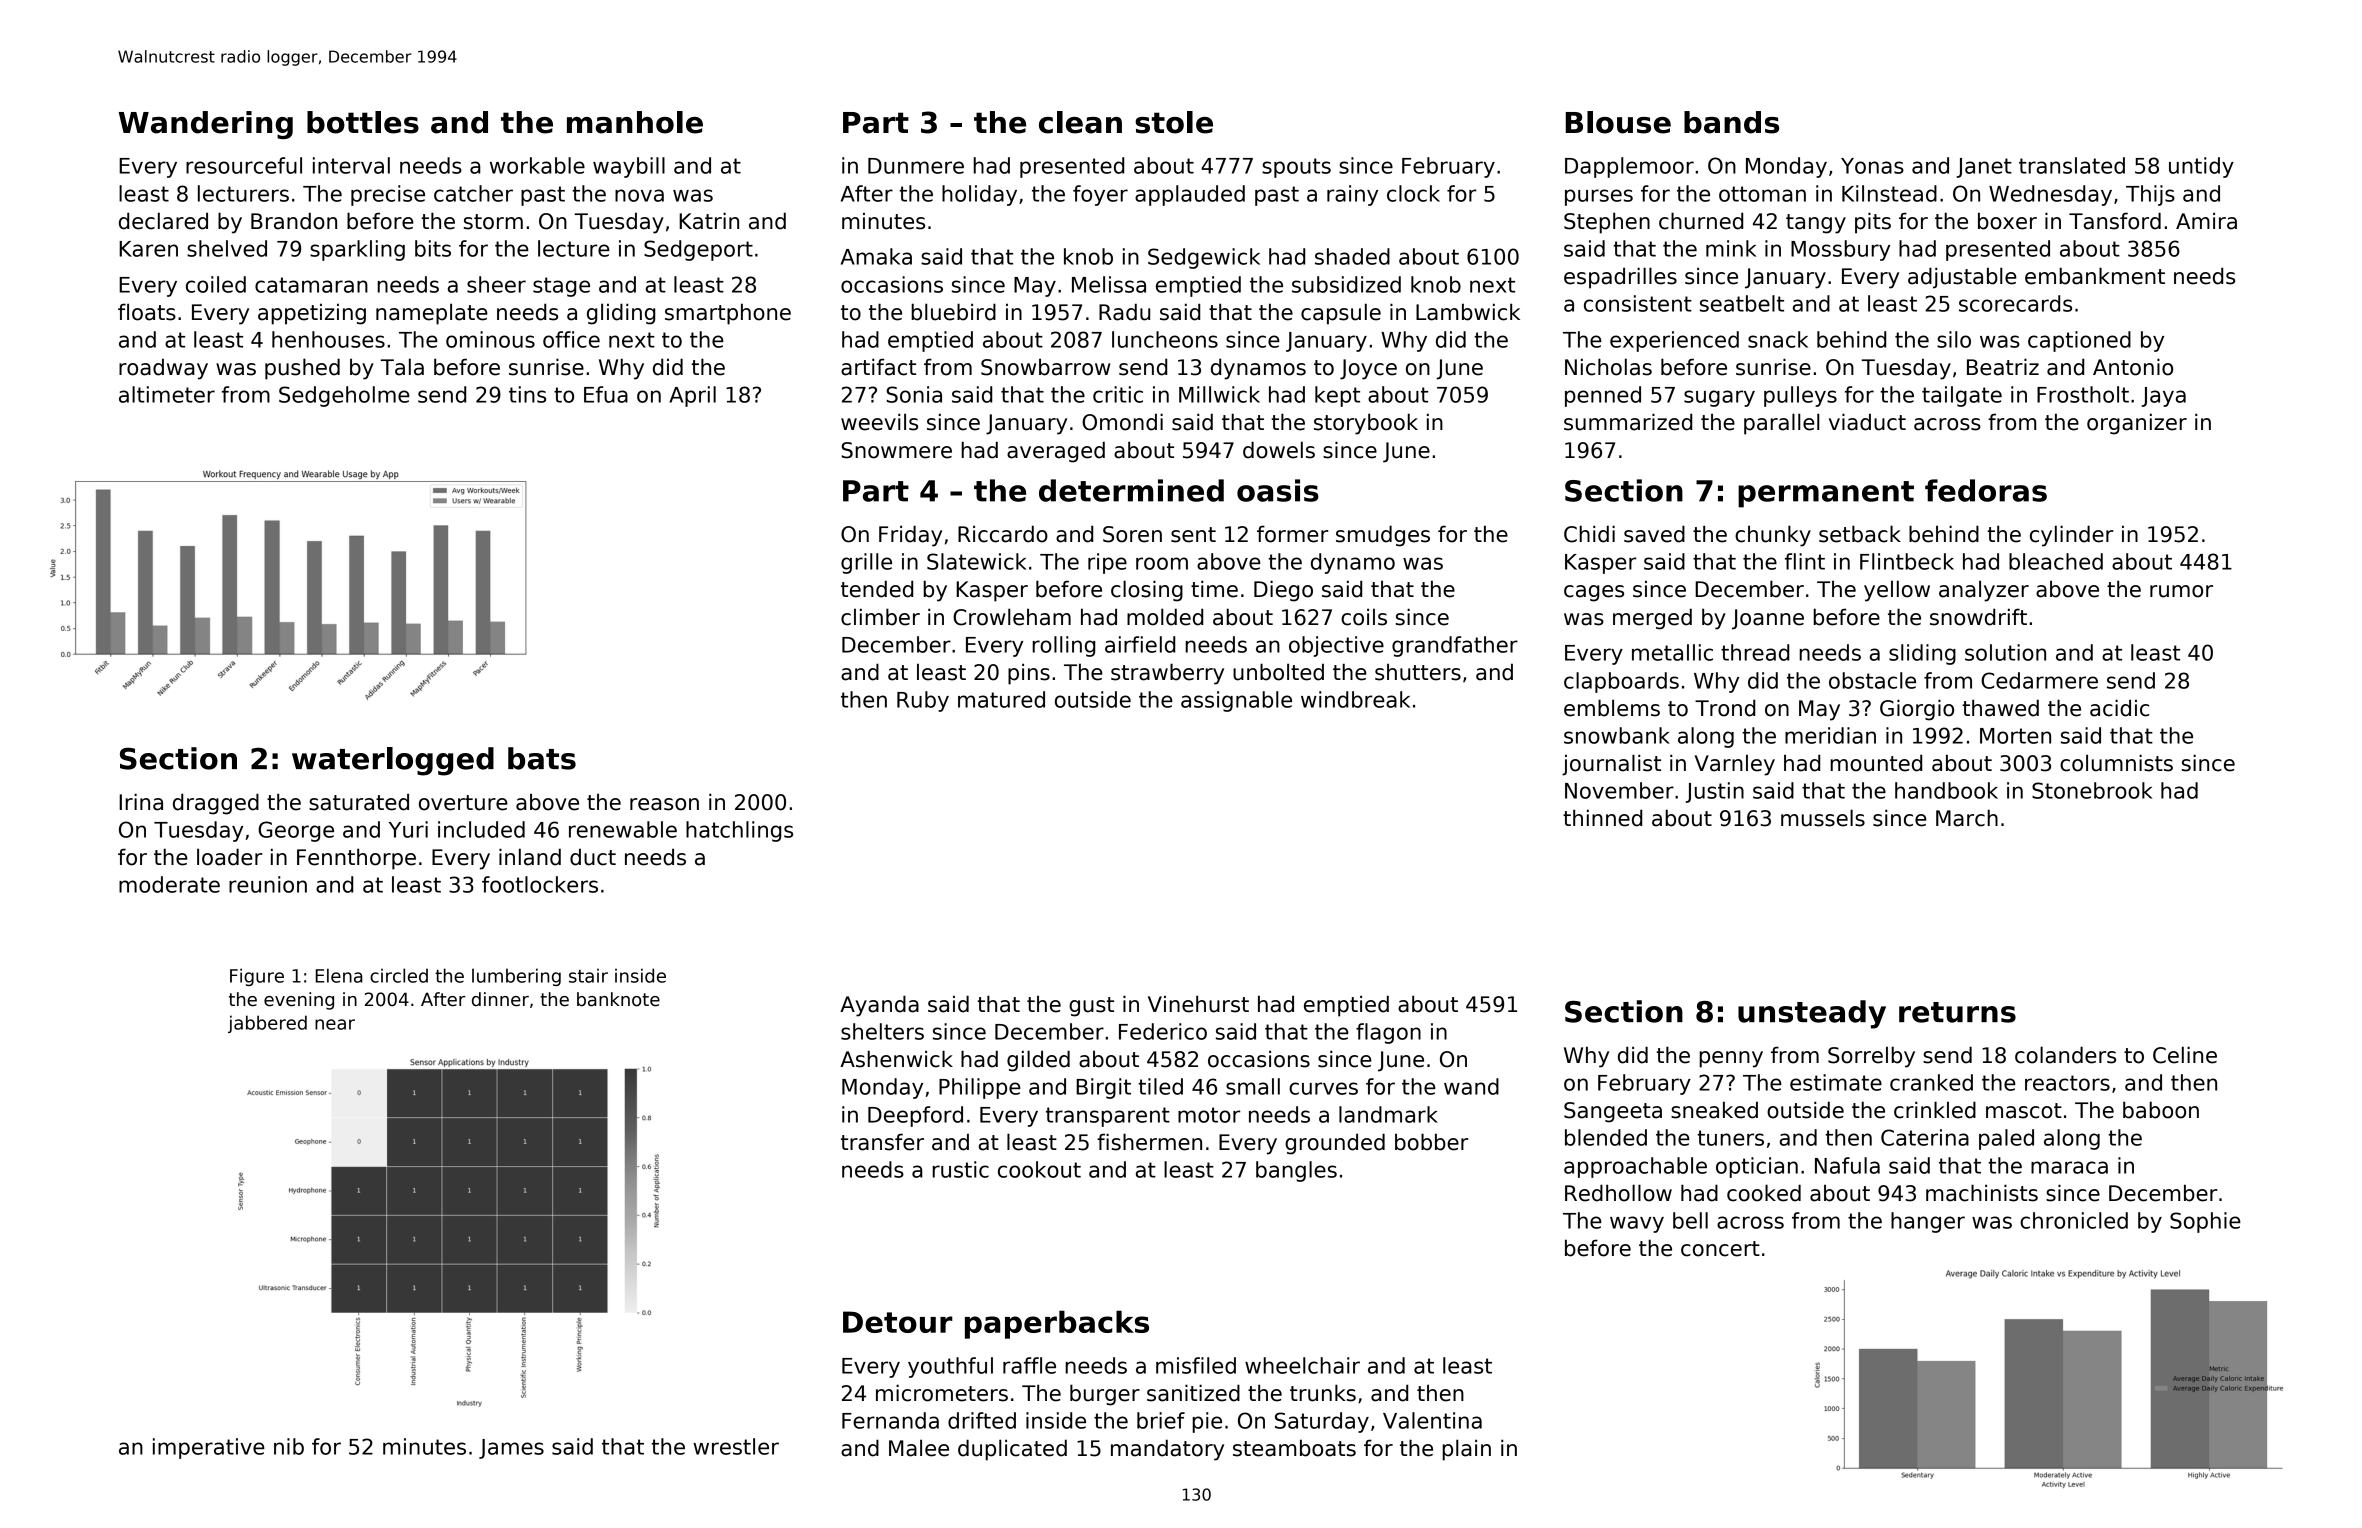 This screenshot has height=1528, width=2362. What do you see at coordinates (1100, 195) in the screenshot?
I see `foyer` at bounding box center [1100, 195].
